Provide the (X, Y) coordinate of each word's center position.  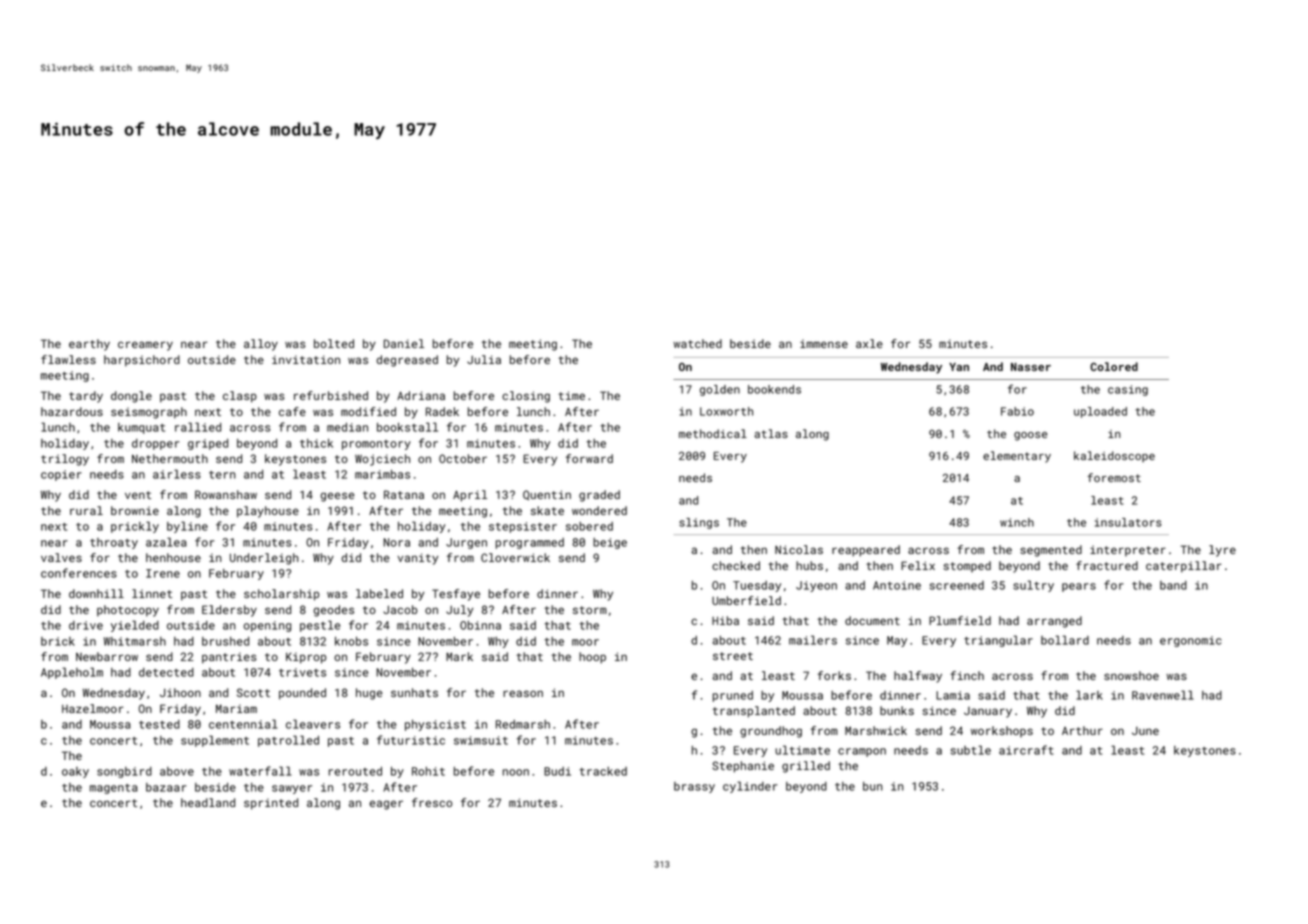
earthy (89, 345)
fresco (432, 802)
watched (697, 343)
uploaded (1100, 412)
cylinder (750, 787)
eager (386, 805)
